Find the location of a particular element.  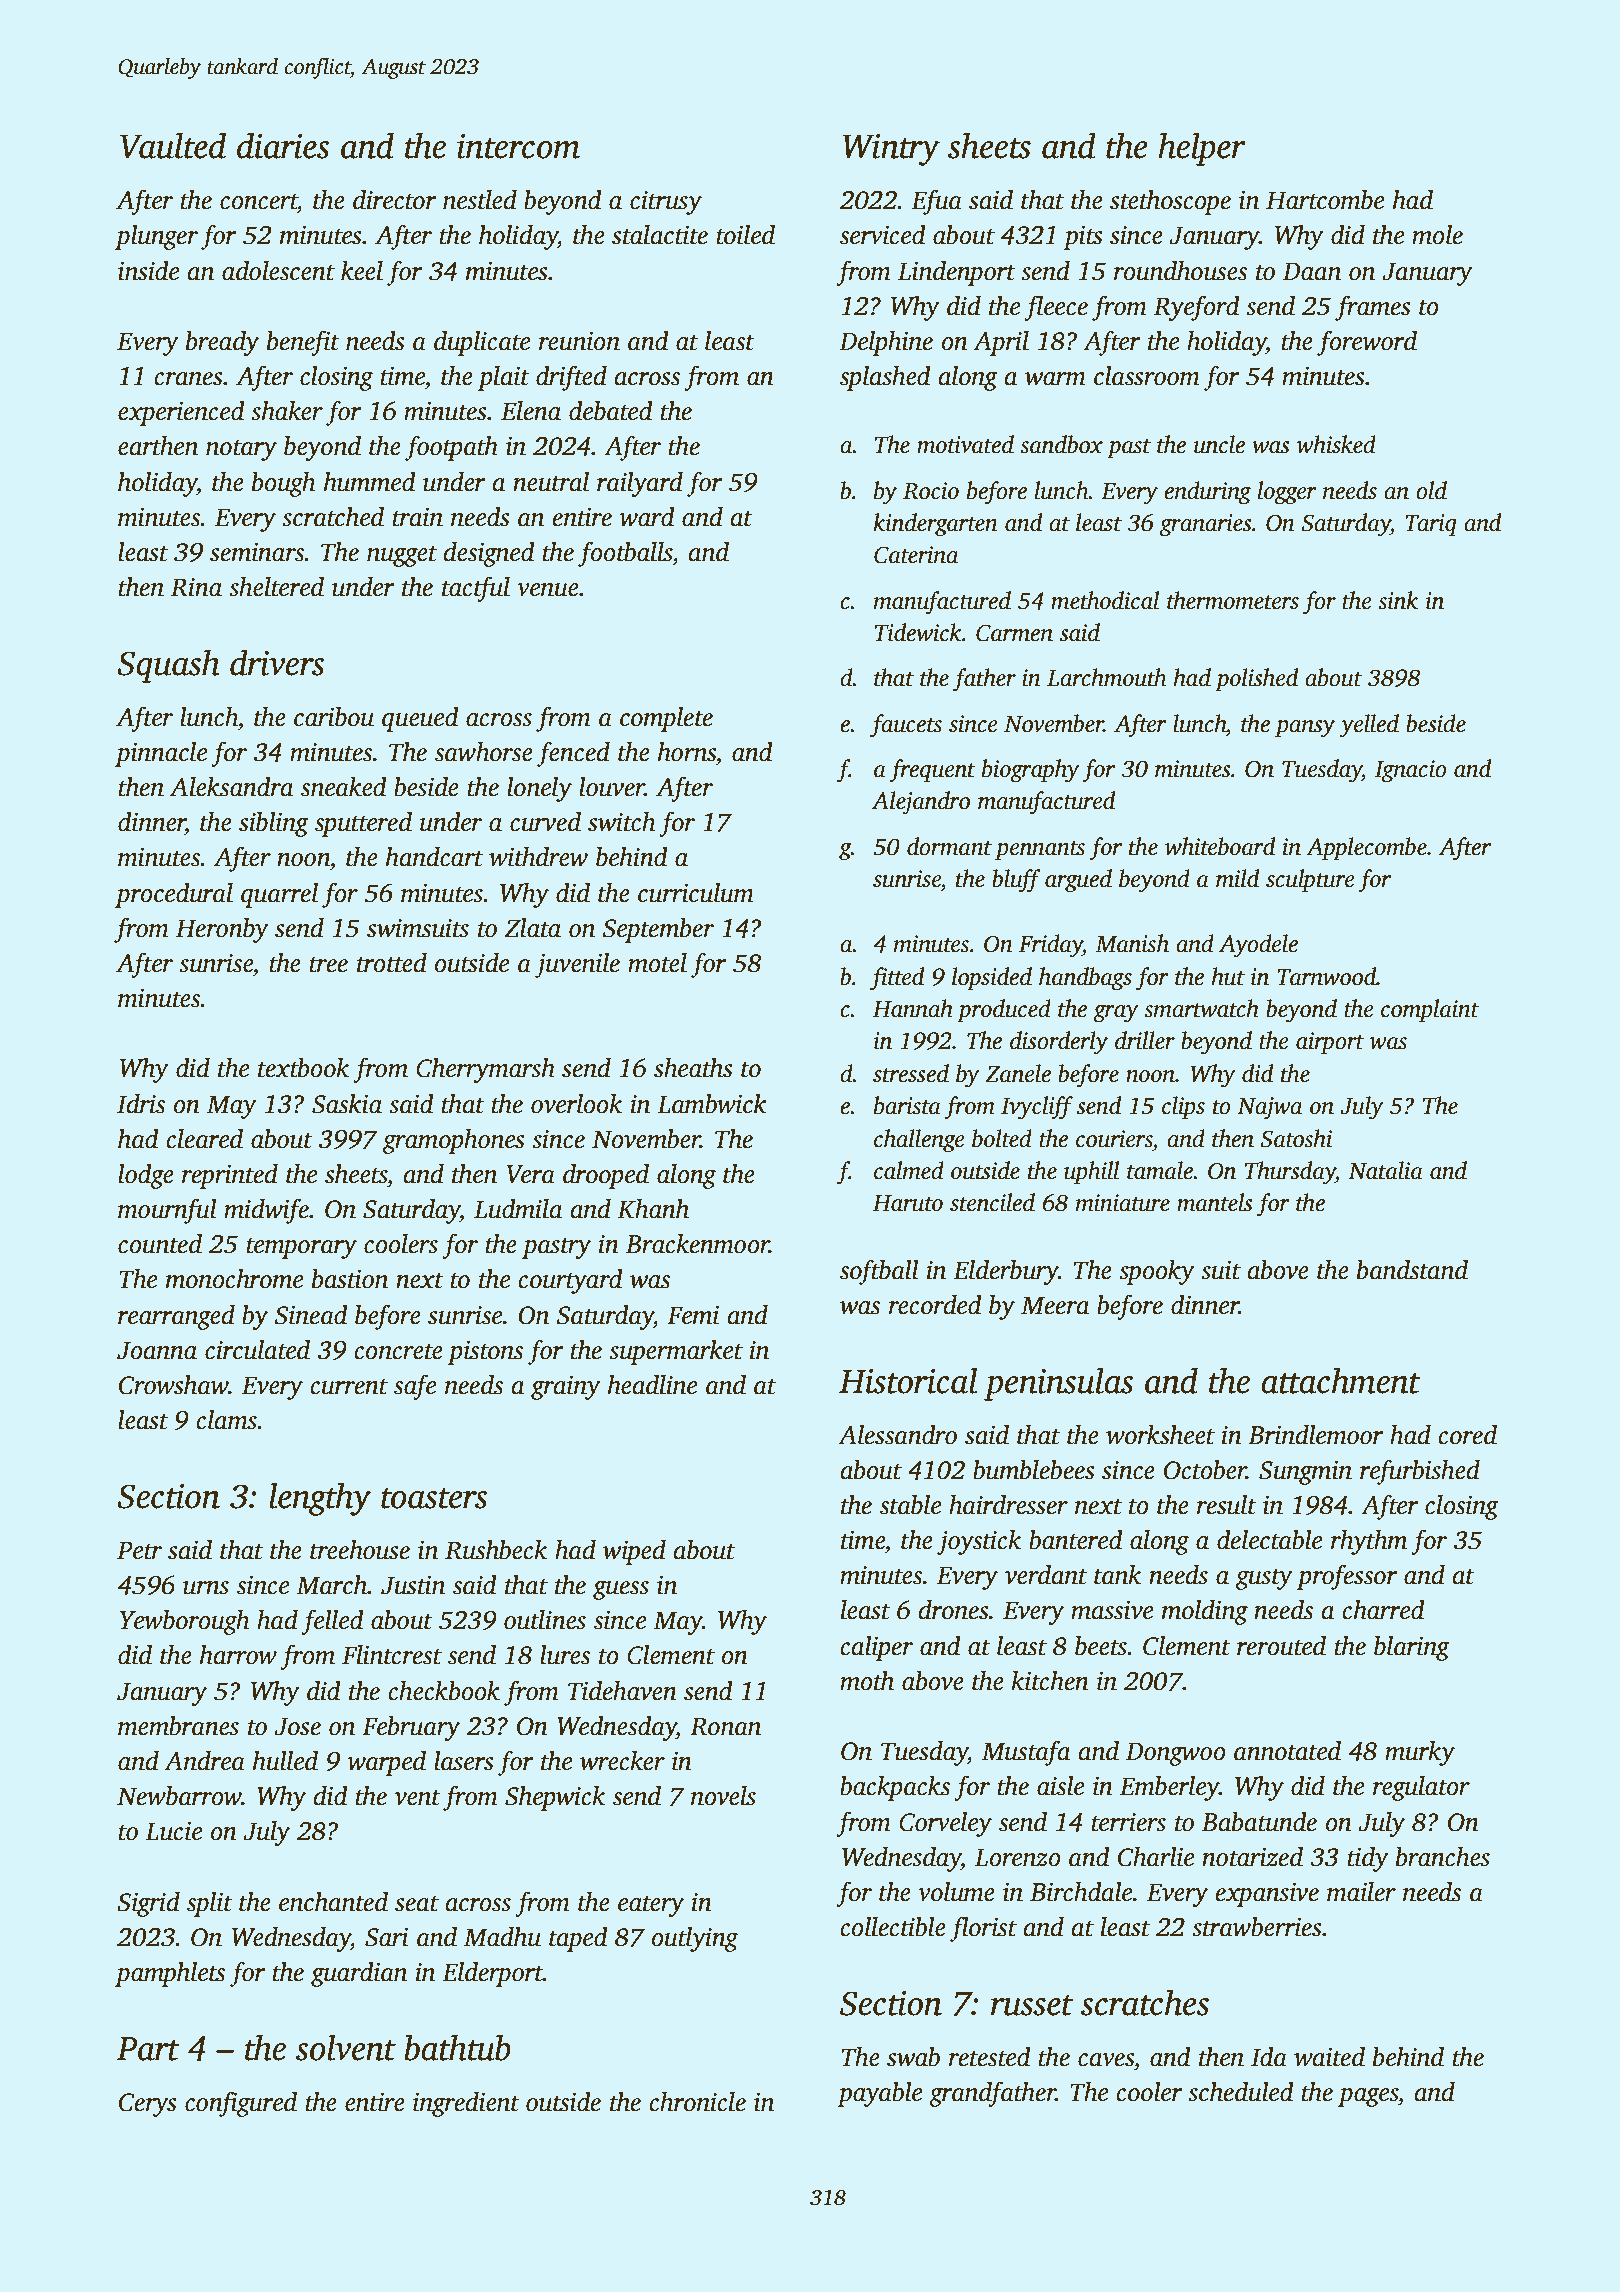

Squash is located at coordinates (168, 666).
